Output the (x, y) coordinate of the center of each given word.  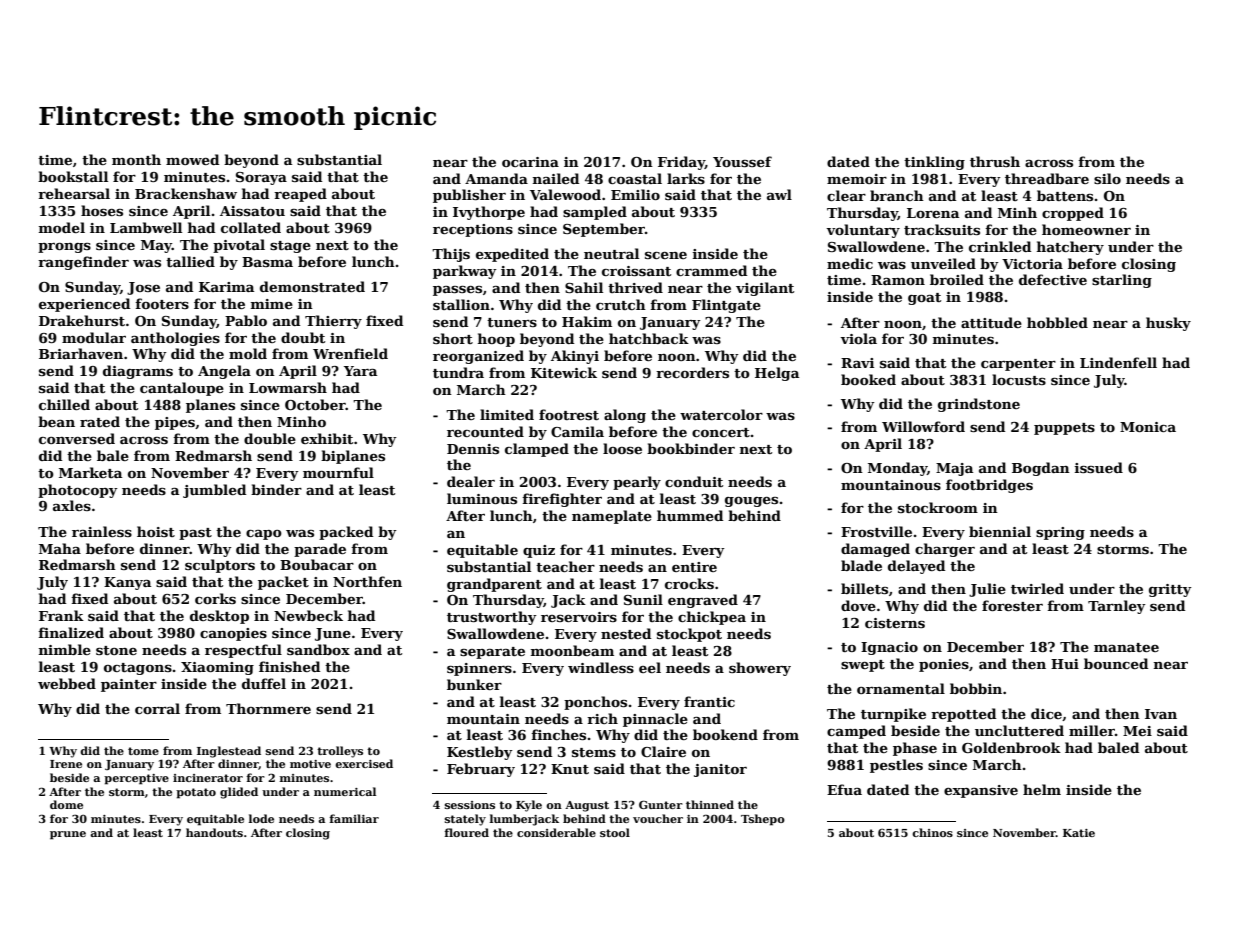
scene (666, 255)
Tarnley (1117, 607)
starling (1122, 281)
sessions (470, 805)
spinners (479, 669)
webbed (67, 683)
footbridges (989, 486)
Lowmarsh (288, 387)
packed (346, 533)
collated (251, 227)
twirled (1037, 588)
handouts (214, 832)
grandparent (494, 585)
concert (721, 432)
